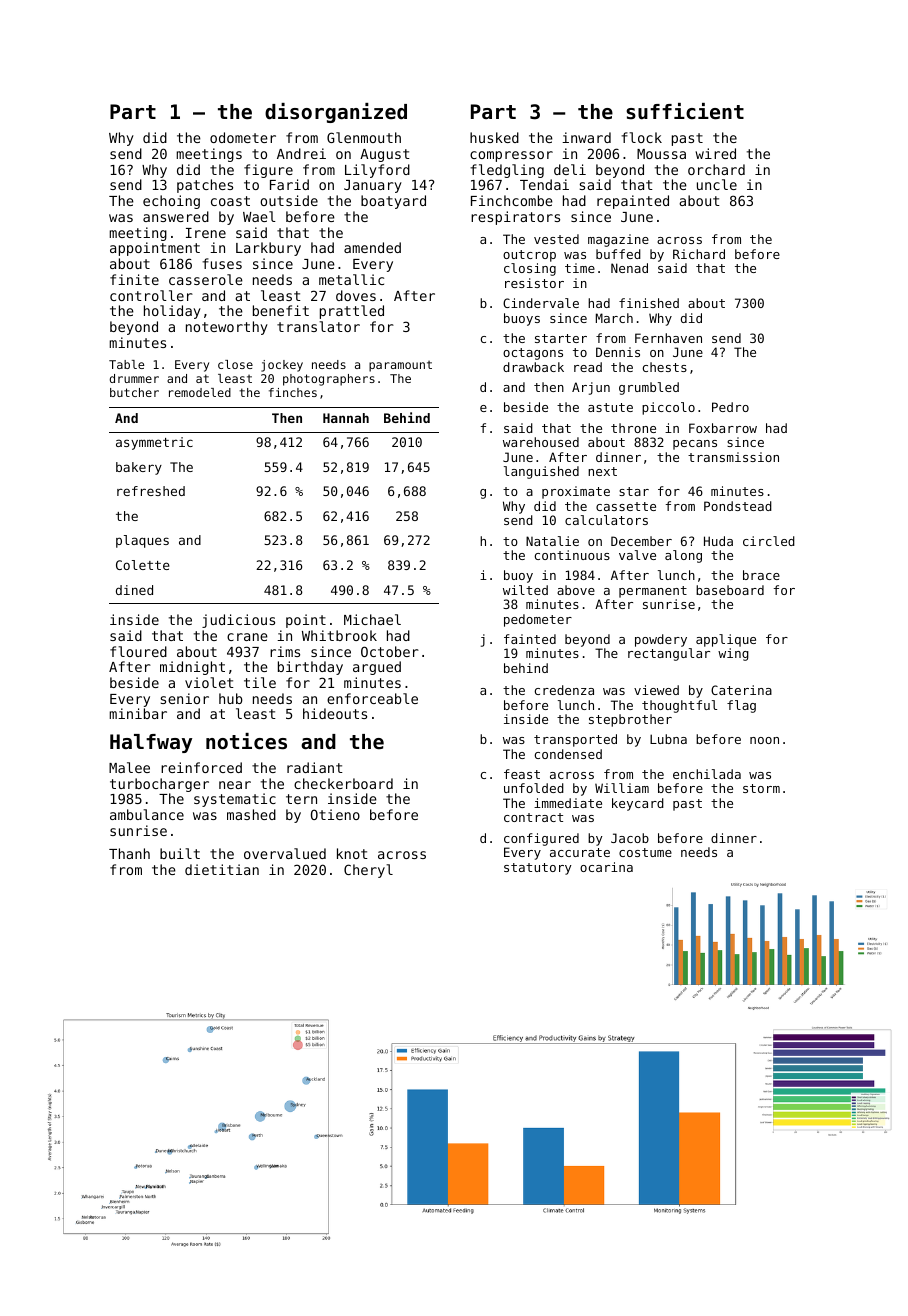  I want to click on Irene, so click(206, 233).
